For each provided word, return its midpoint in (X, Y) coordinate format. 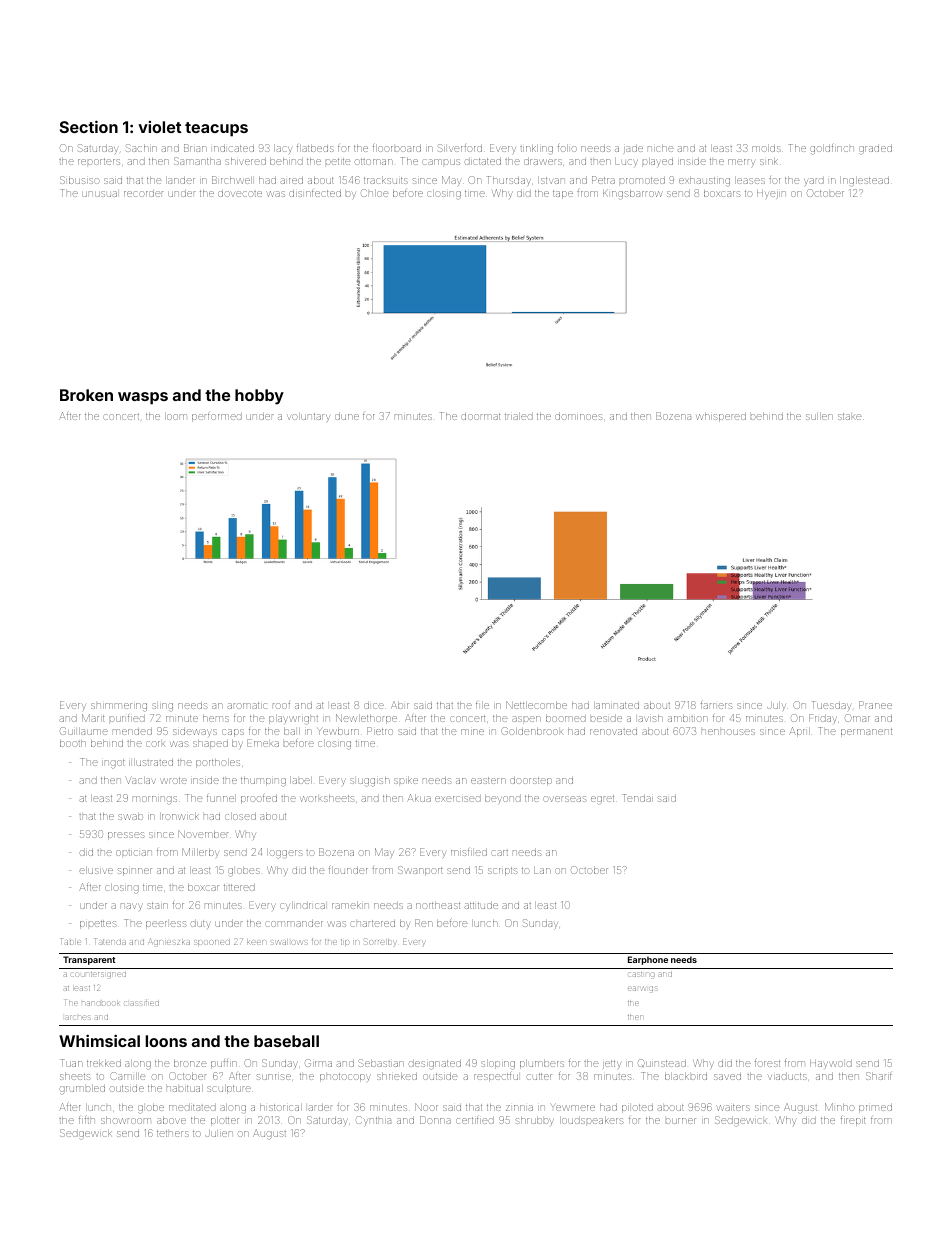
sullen (819, 416)
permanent (866, 732)
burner (681, 1121)
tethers (173, 1133)
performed (217, 417)
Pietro (380, 731)
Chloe (375, 193)
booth (73, 743)
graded (875, 149)
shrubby (534, 1121)
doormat (481, 416)
